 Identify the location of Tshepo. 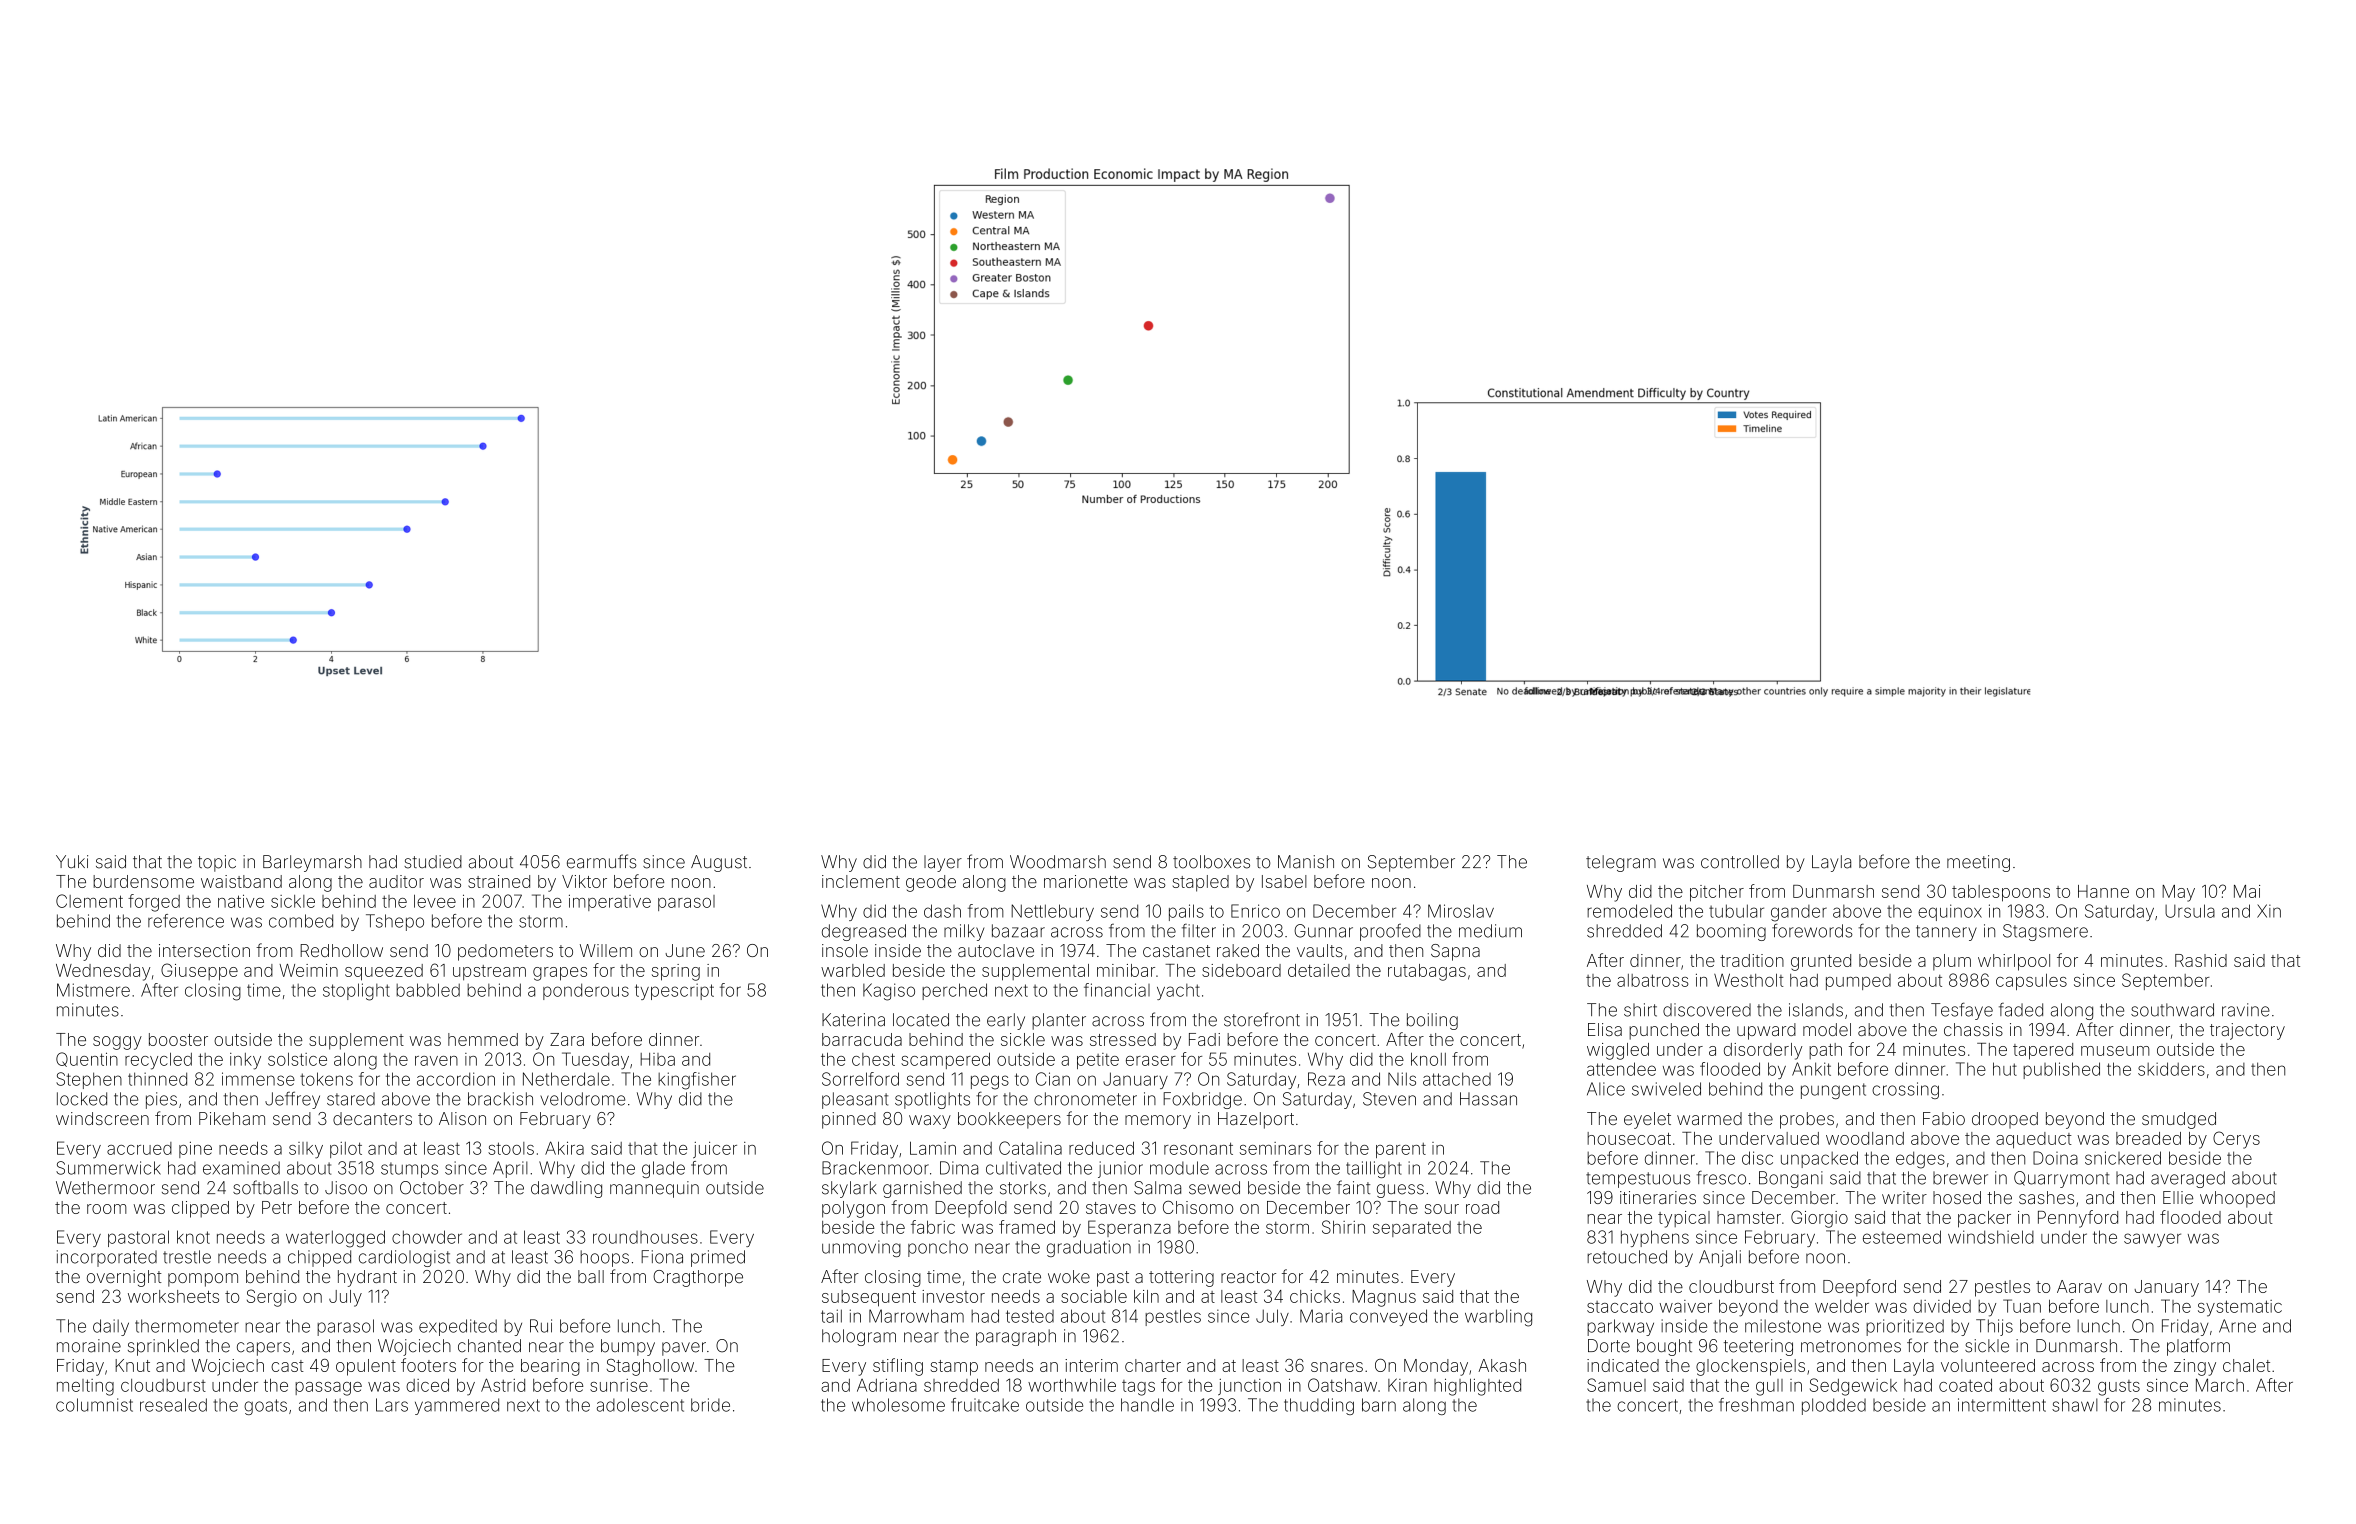
(395, 922).
